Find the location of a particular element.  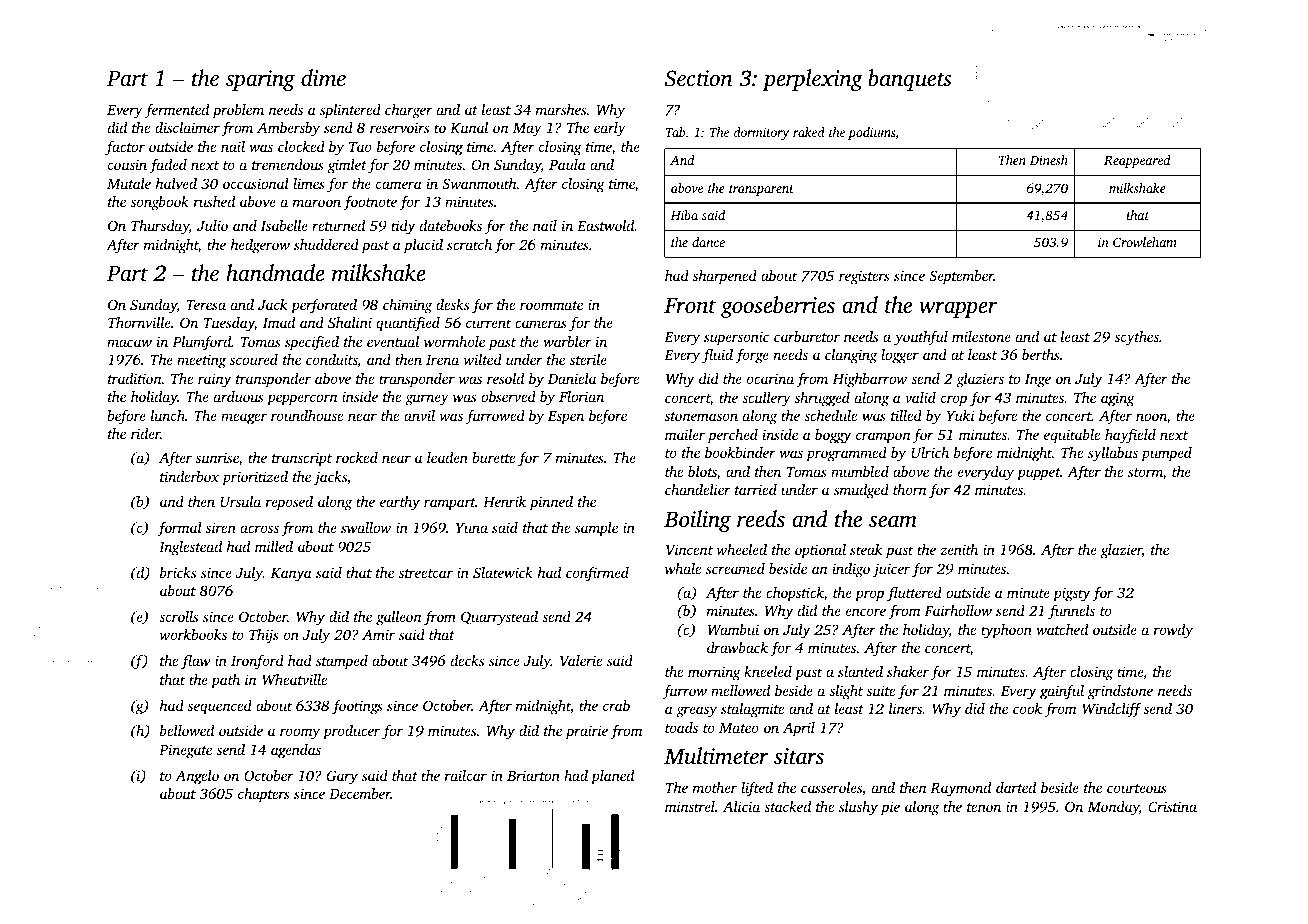

Inglestead is located at coordinates (190, 548).
